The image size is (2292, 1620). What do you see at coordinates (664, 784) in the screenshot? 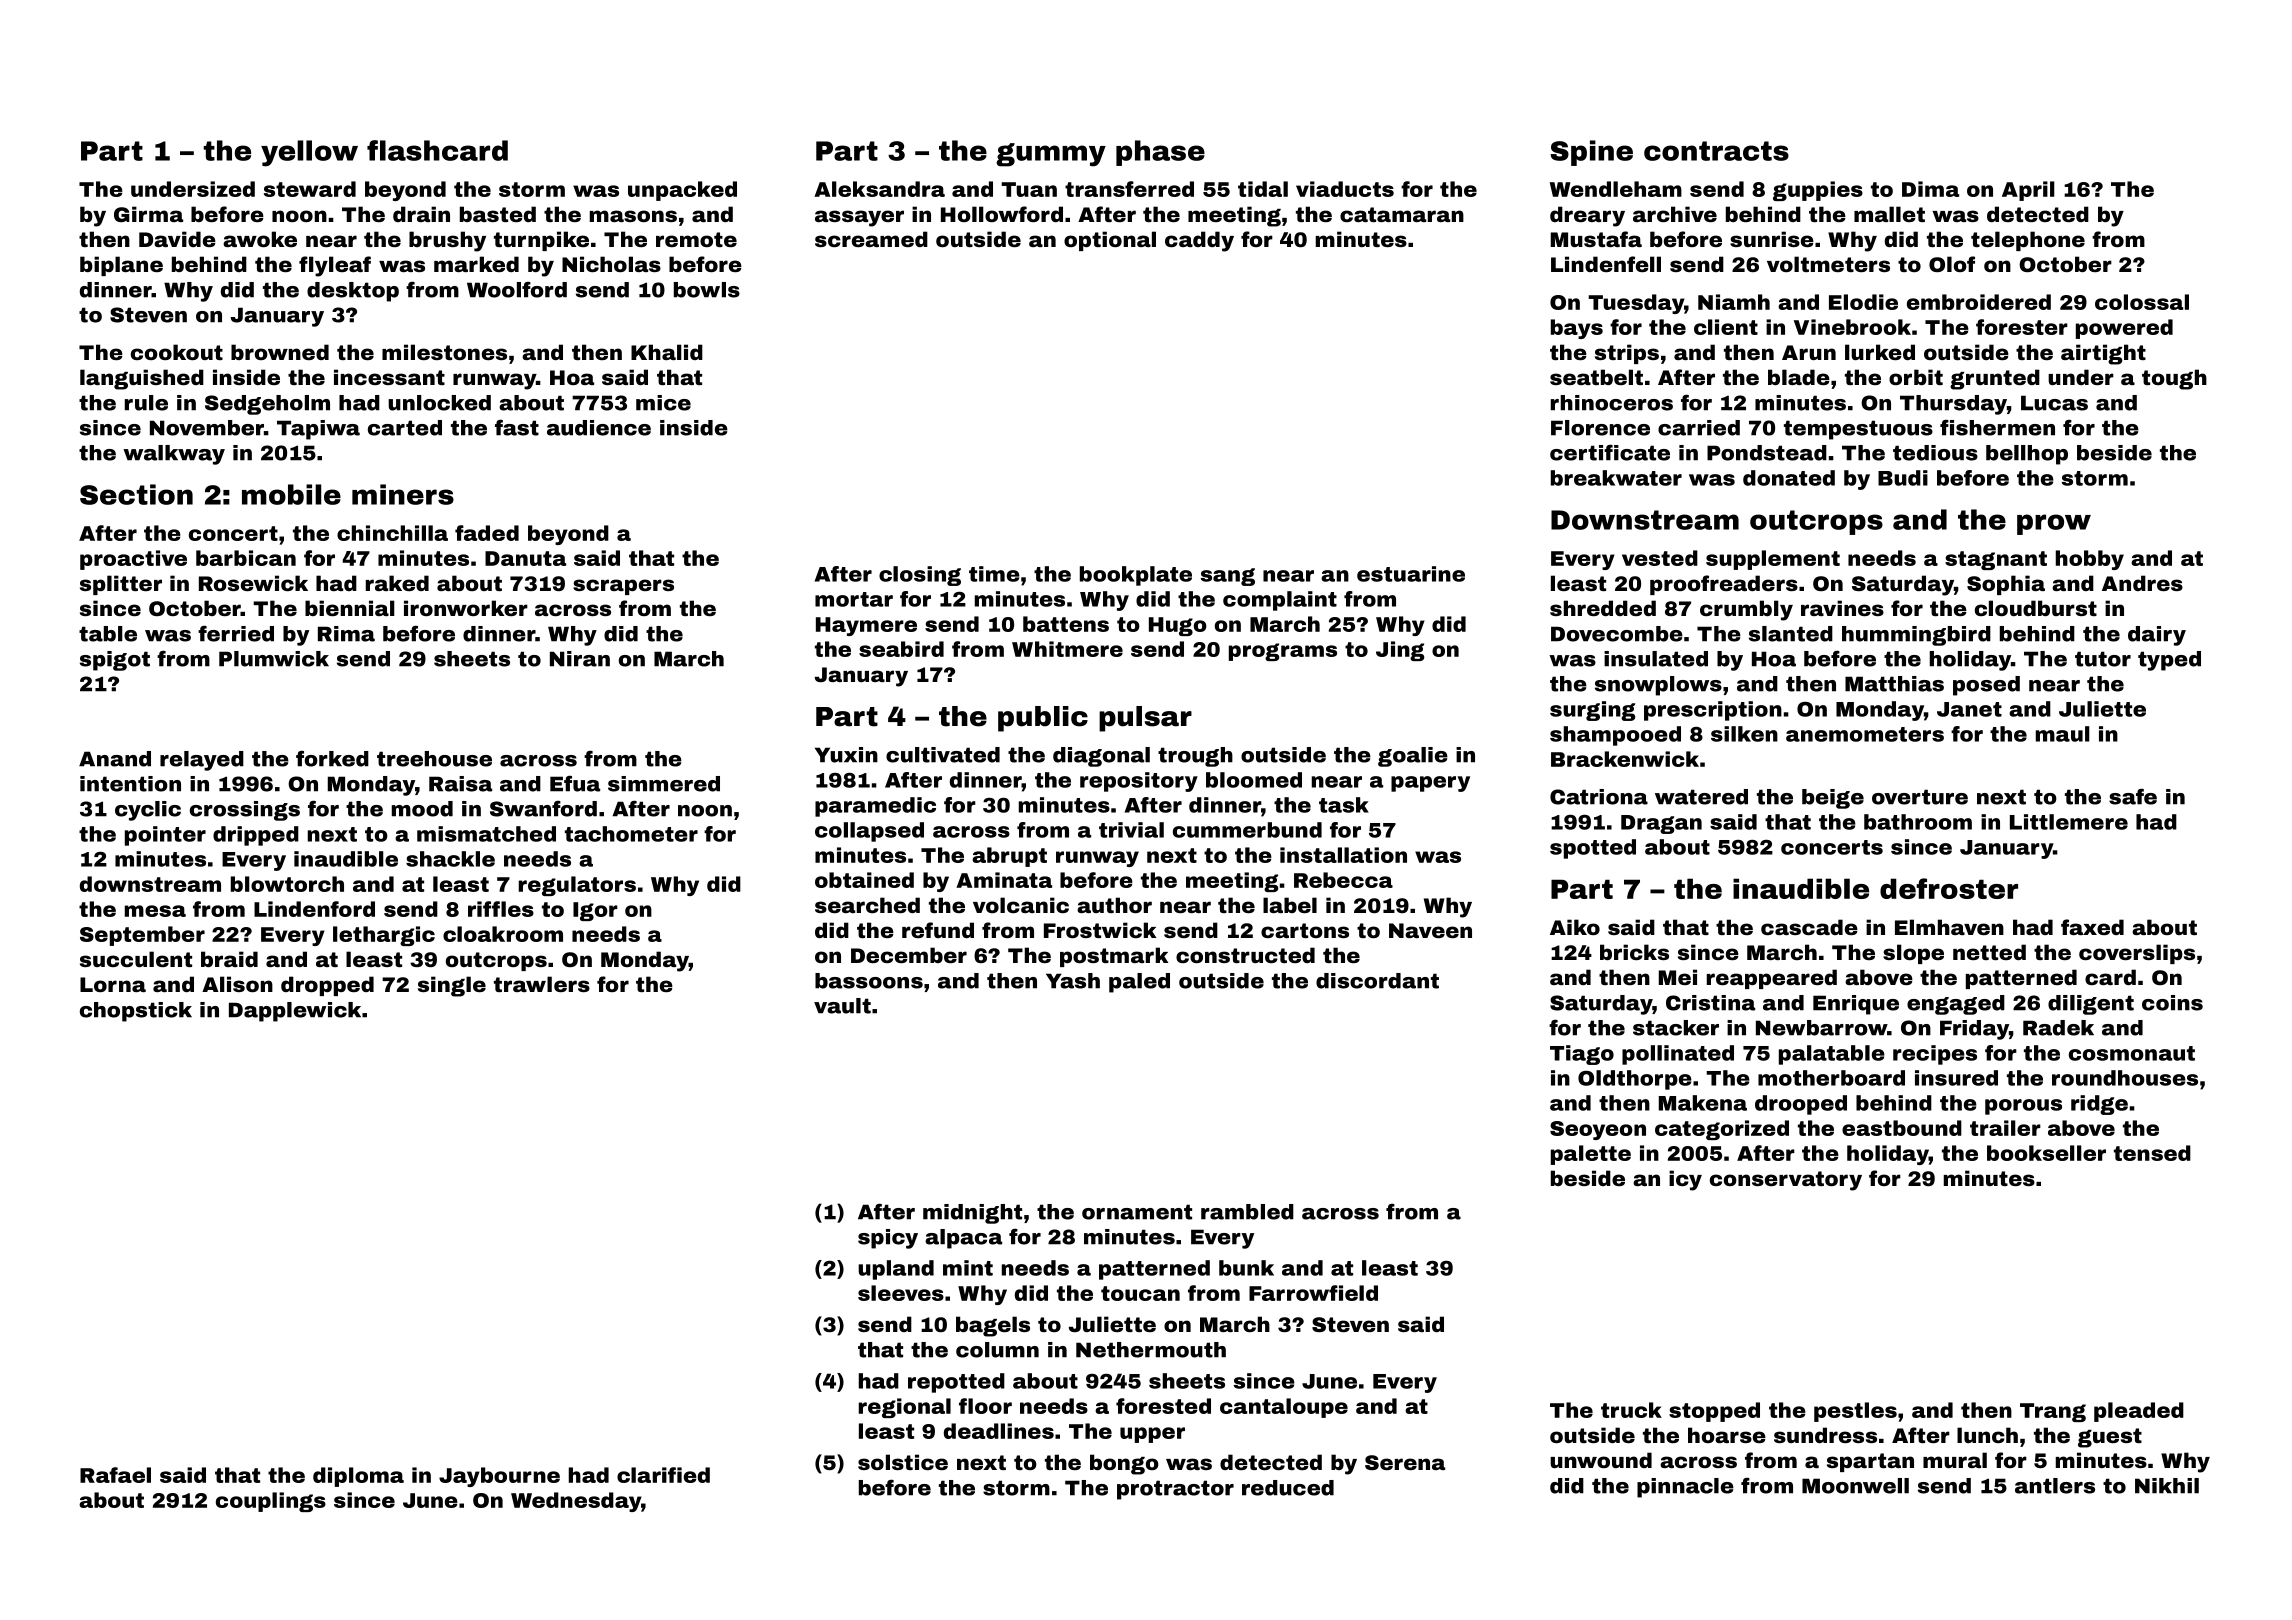
I see `simmered` at bounding box center [664, 784].
